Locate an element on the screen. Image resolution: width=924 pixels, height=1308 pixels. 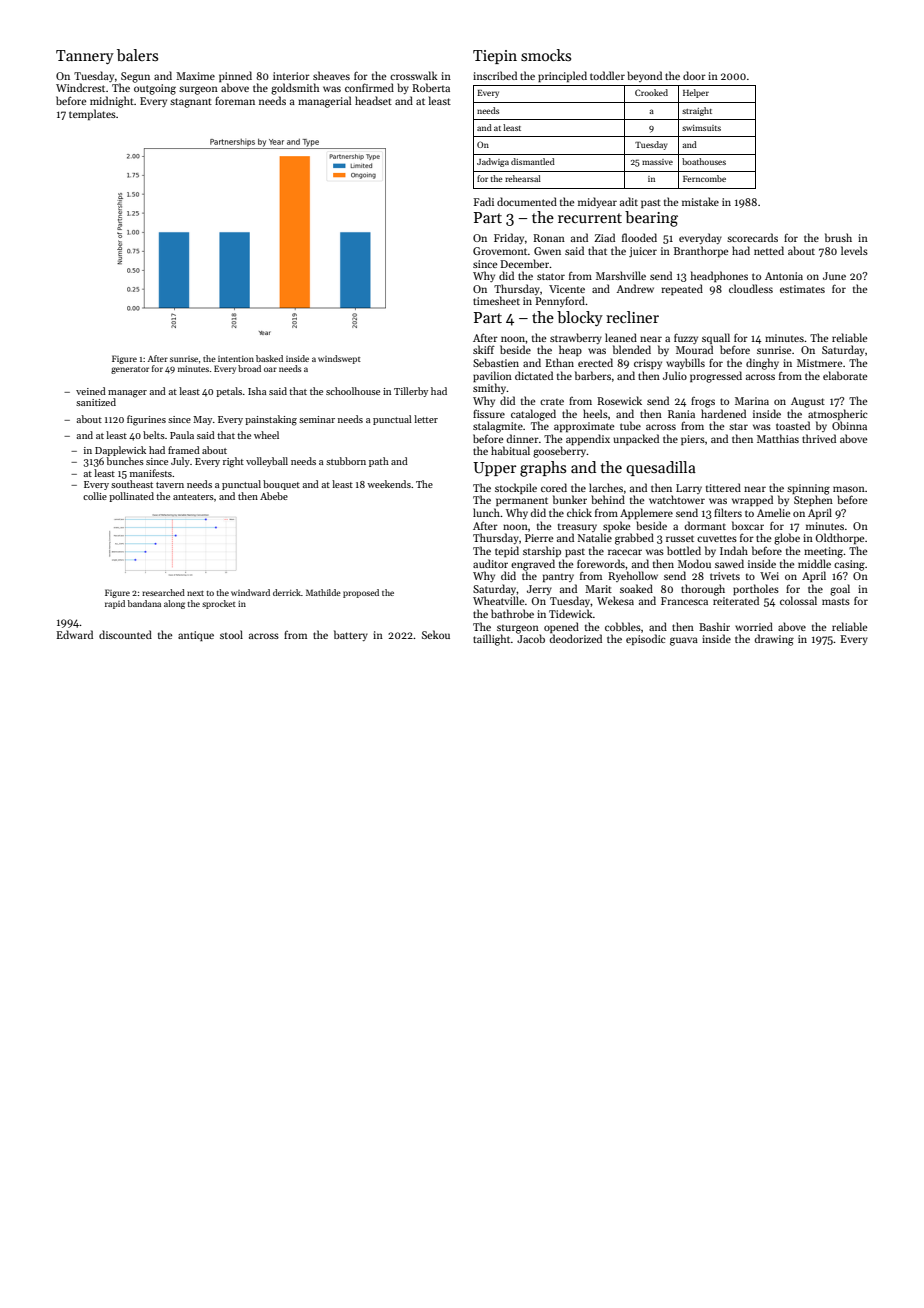
intention is located at coordinates (236, 359).
